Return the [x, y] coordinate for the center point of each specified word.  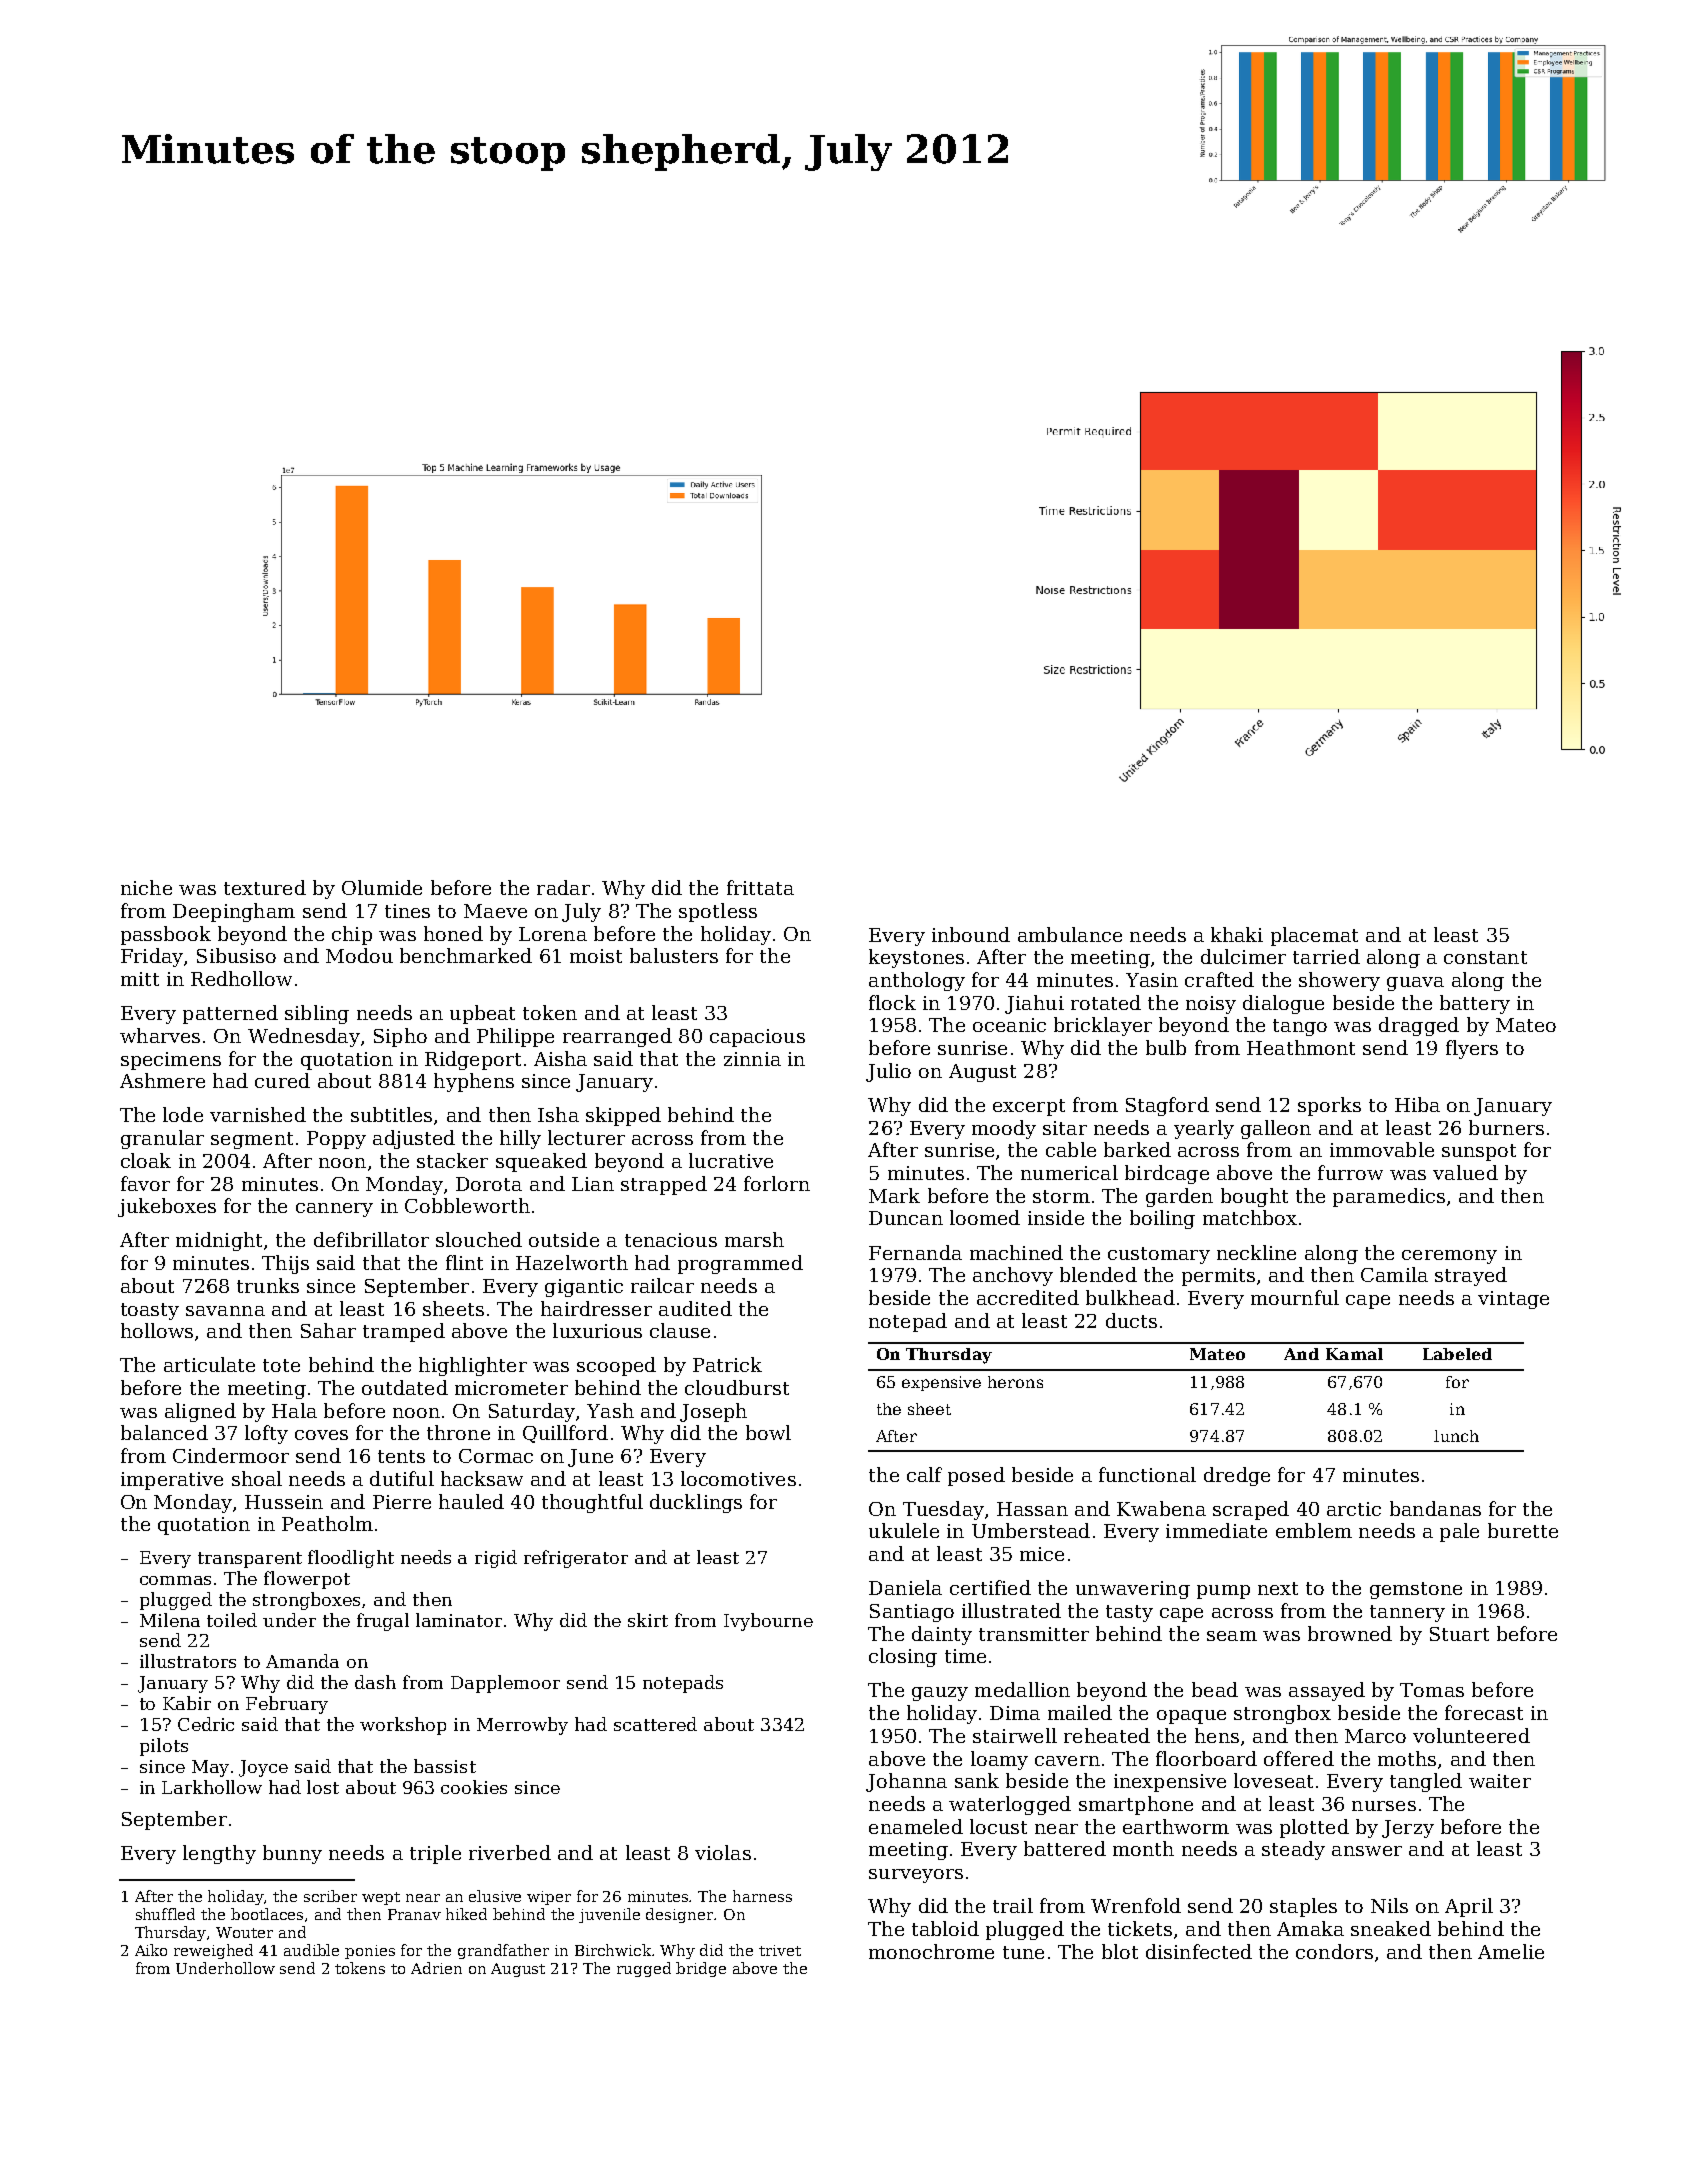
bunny [292, 1854]
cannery [334, 1210]
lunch [1456, 1436]
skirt [648, 1620]
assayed [1327, 1691]
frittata [760, 887]
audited [695, 1308]
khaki [1237, 934]
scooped [616, 1366]
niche [146, 887]
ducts [1131, 1320]
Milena [170, 1620]
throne [458, 1432]
